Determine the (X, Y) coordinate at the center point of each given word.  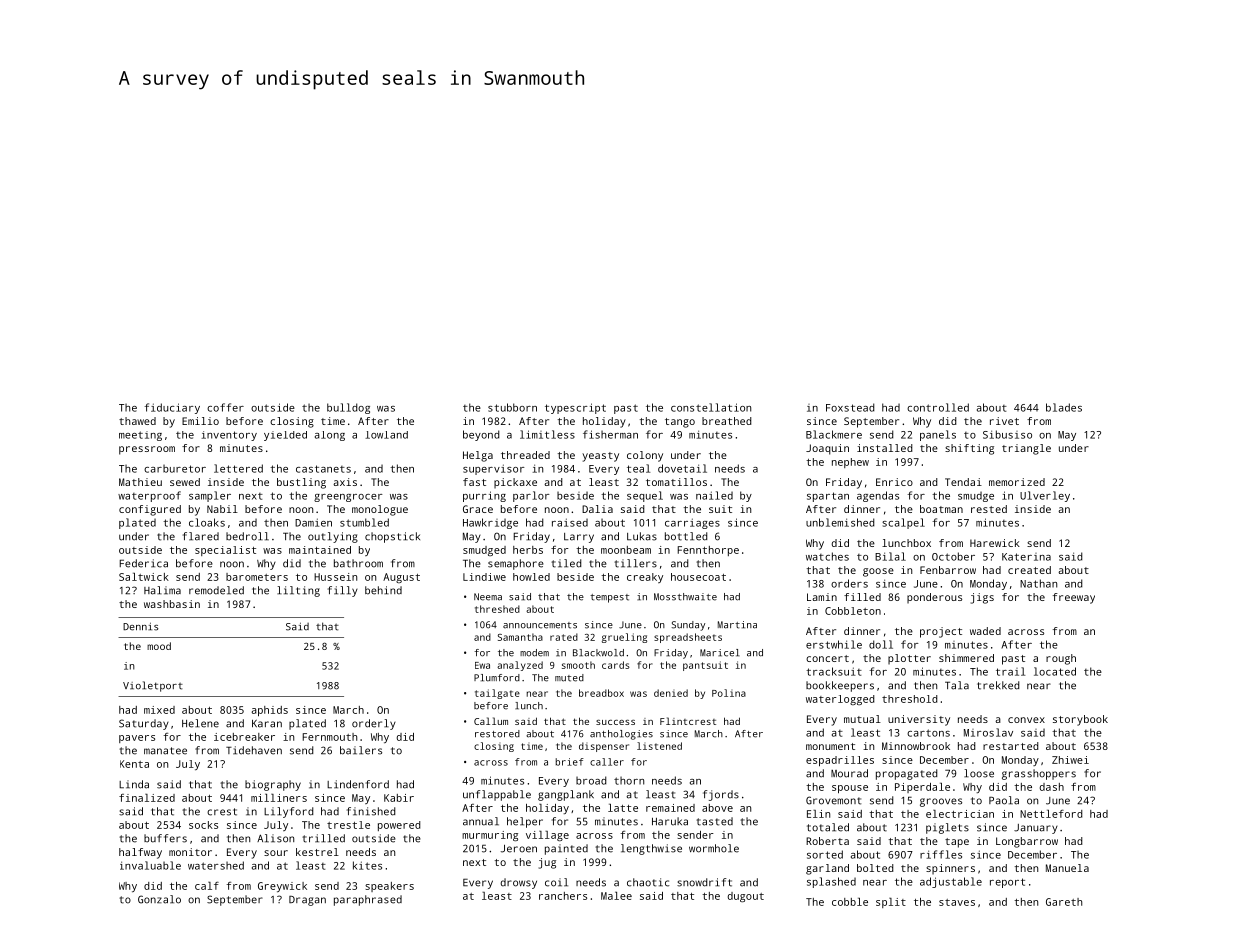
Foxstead (850, 407)
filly (343, 591)
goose (878, 572)
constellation (711, 407)
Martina (737, 625)
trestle (348, 825)
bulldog (348, 408)
